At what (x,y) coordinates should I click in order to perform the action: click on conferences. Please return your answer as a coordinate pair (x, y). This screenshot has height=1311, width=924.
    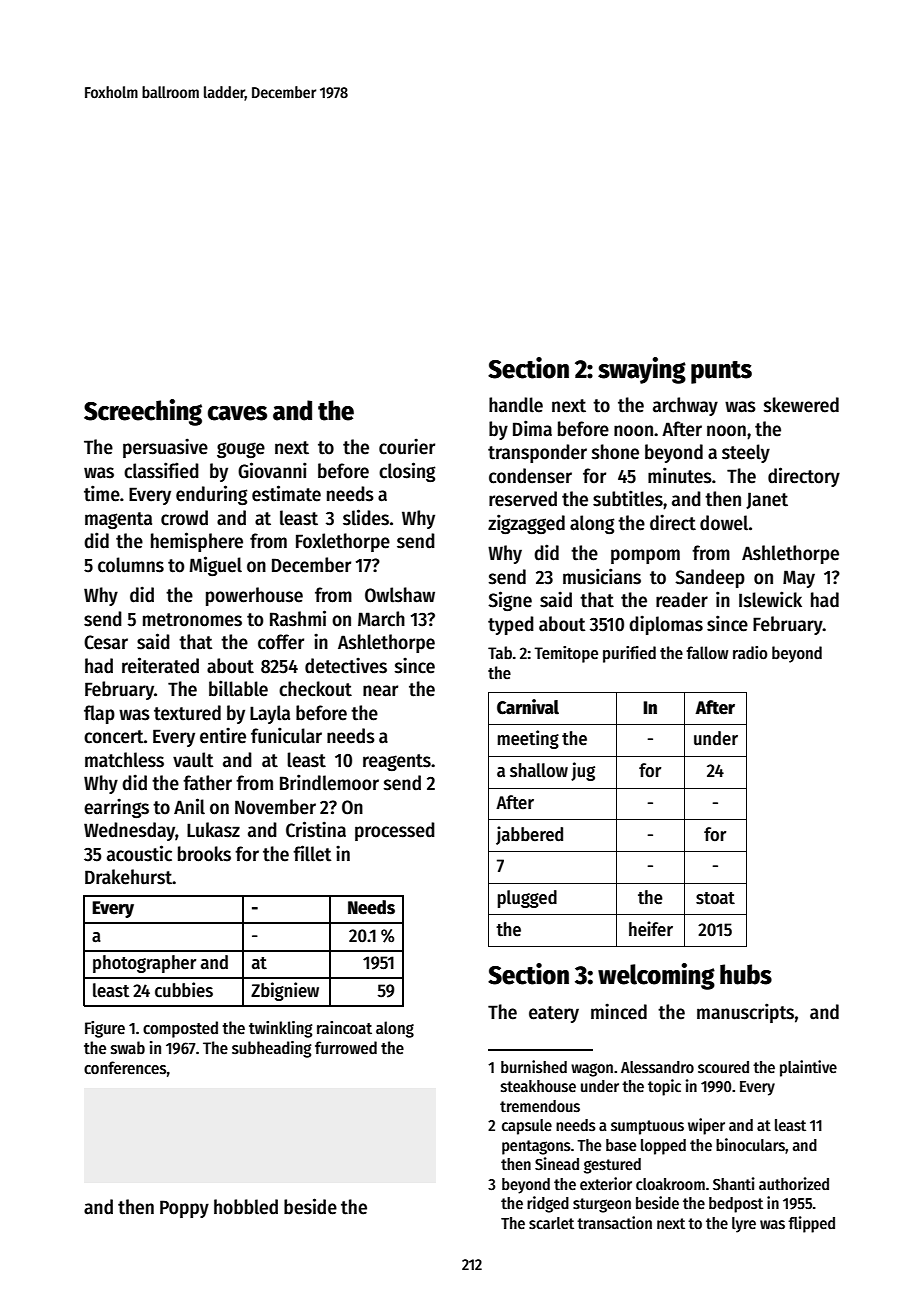
    Looking at the image, I should click on (125, 1068).
